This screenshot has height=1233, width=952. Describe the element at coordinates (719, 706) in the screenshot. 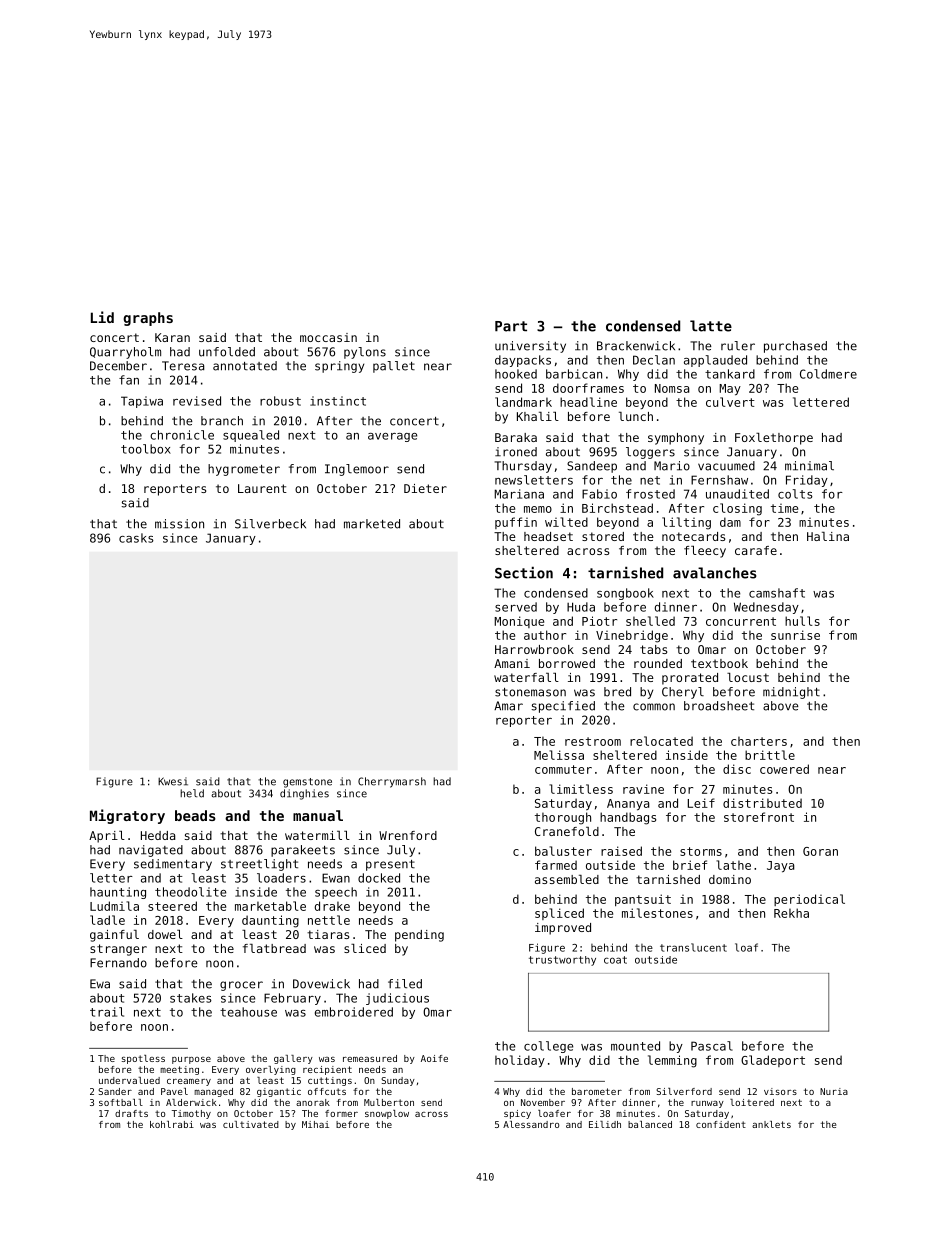

I see `broadsheet` at that location.
